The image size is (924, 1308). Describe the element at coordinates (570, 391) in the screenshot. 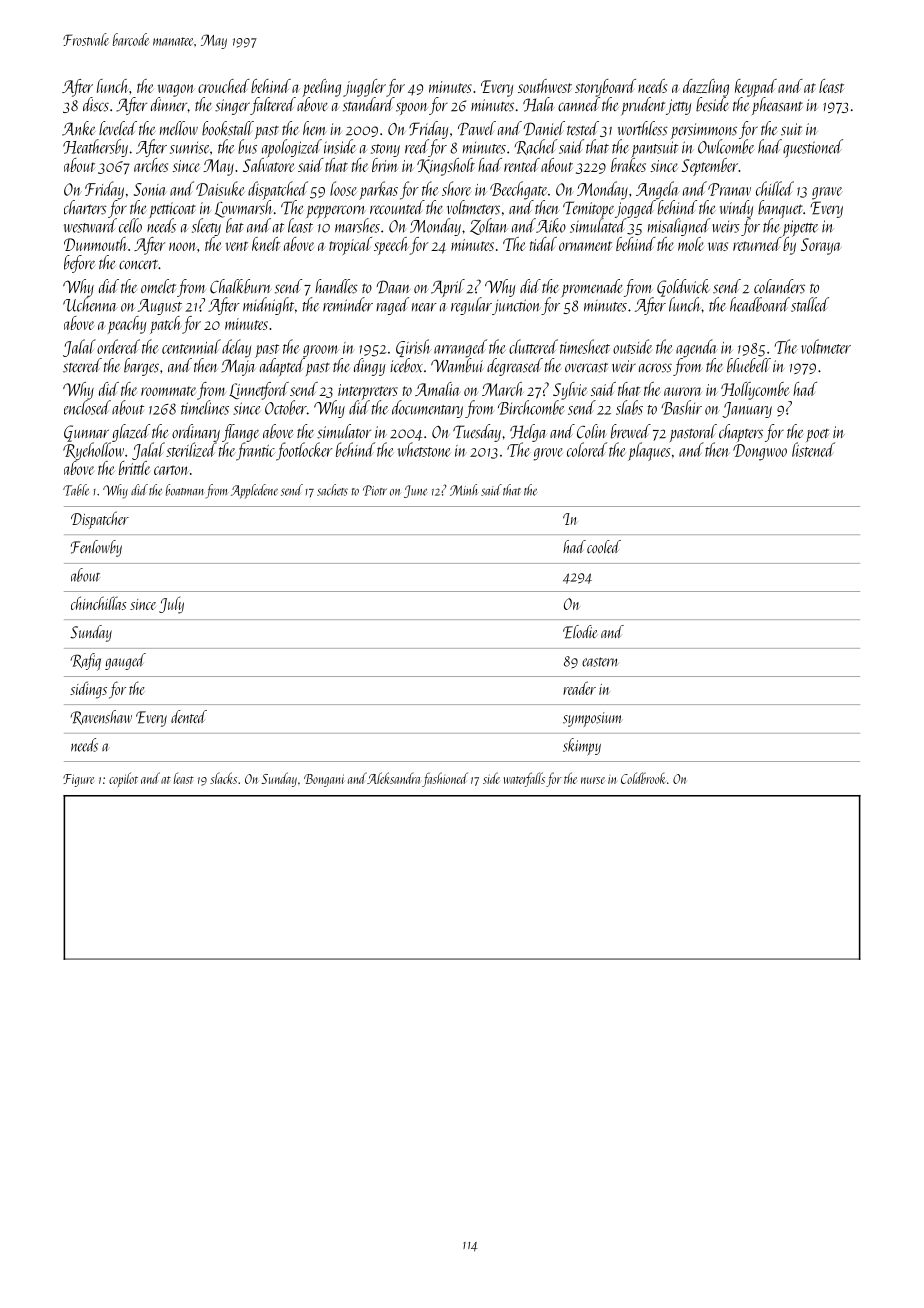

I see `Sylvie` at that location.
